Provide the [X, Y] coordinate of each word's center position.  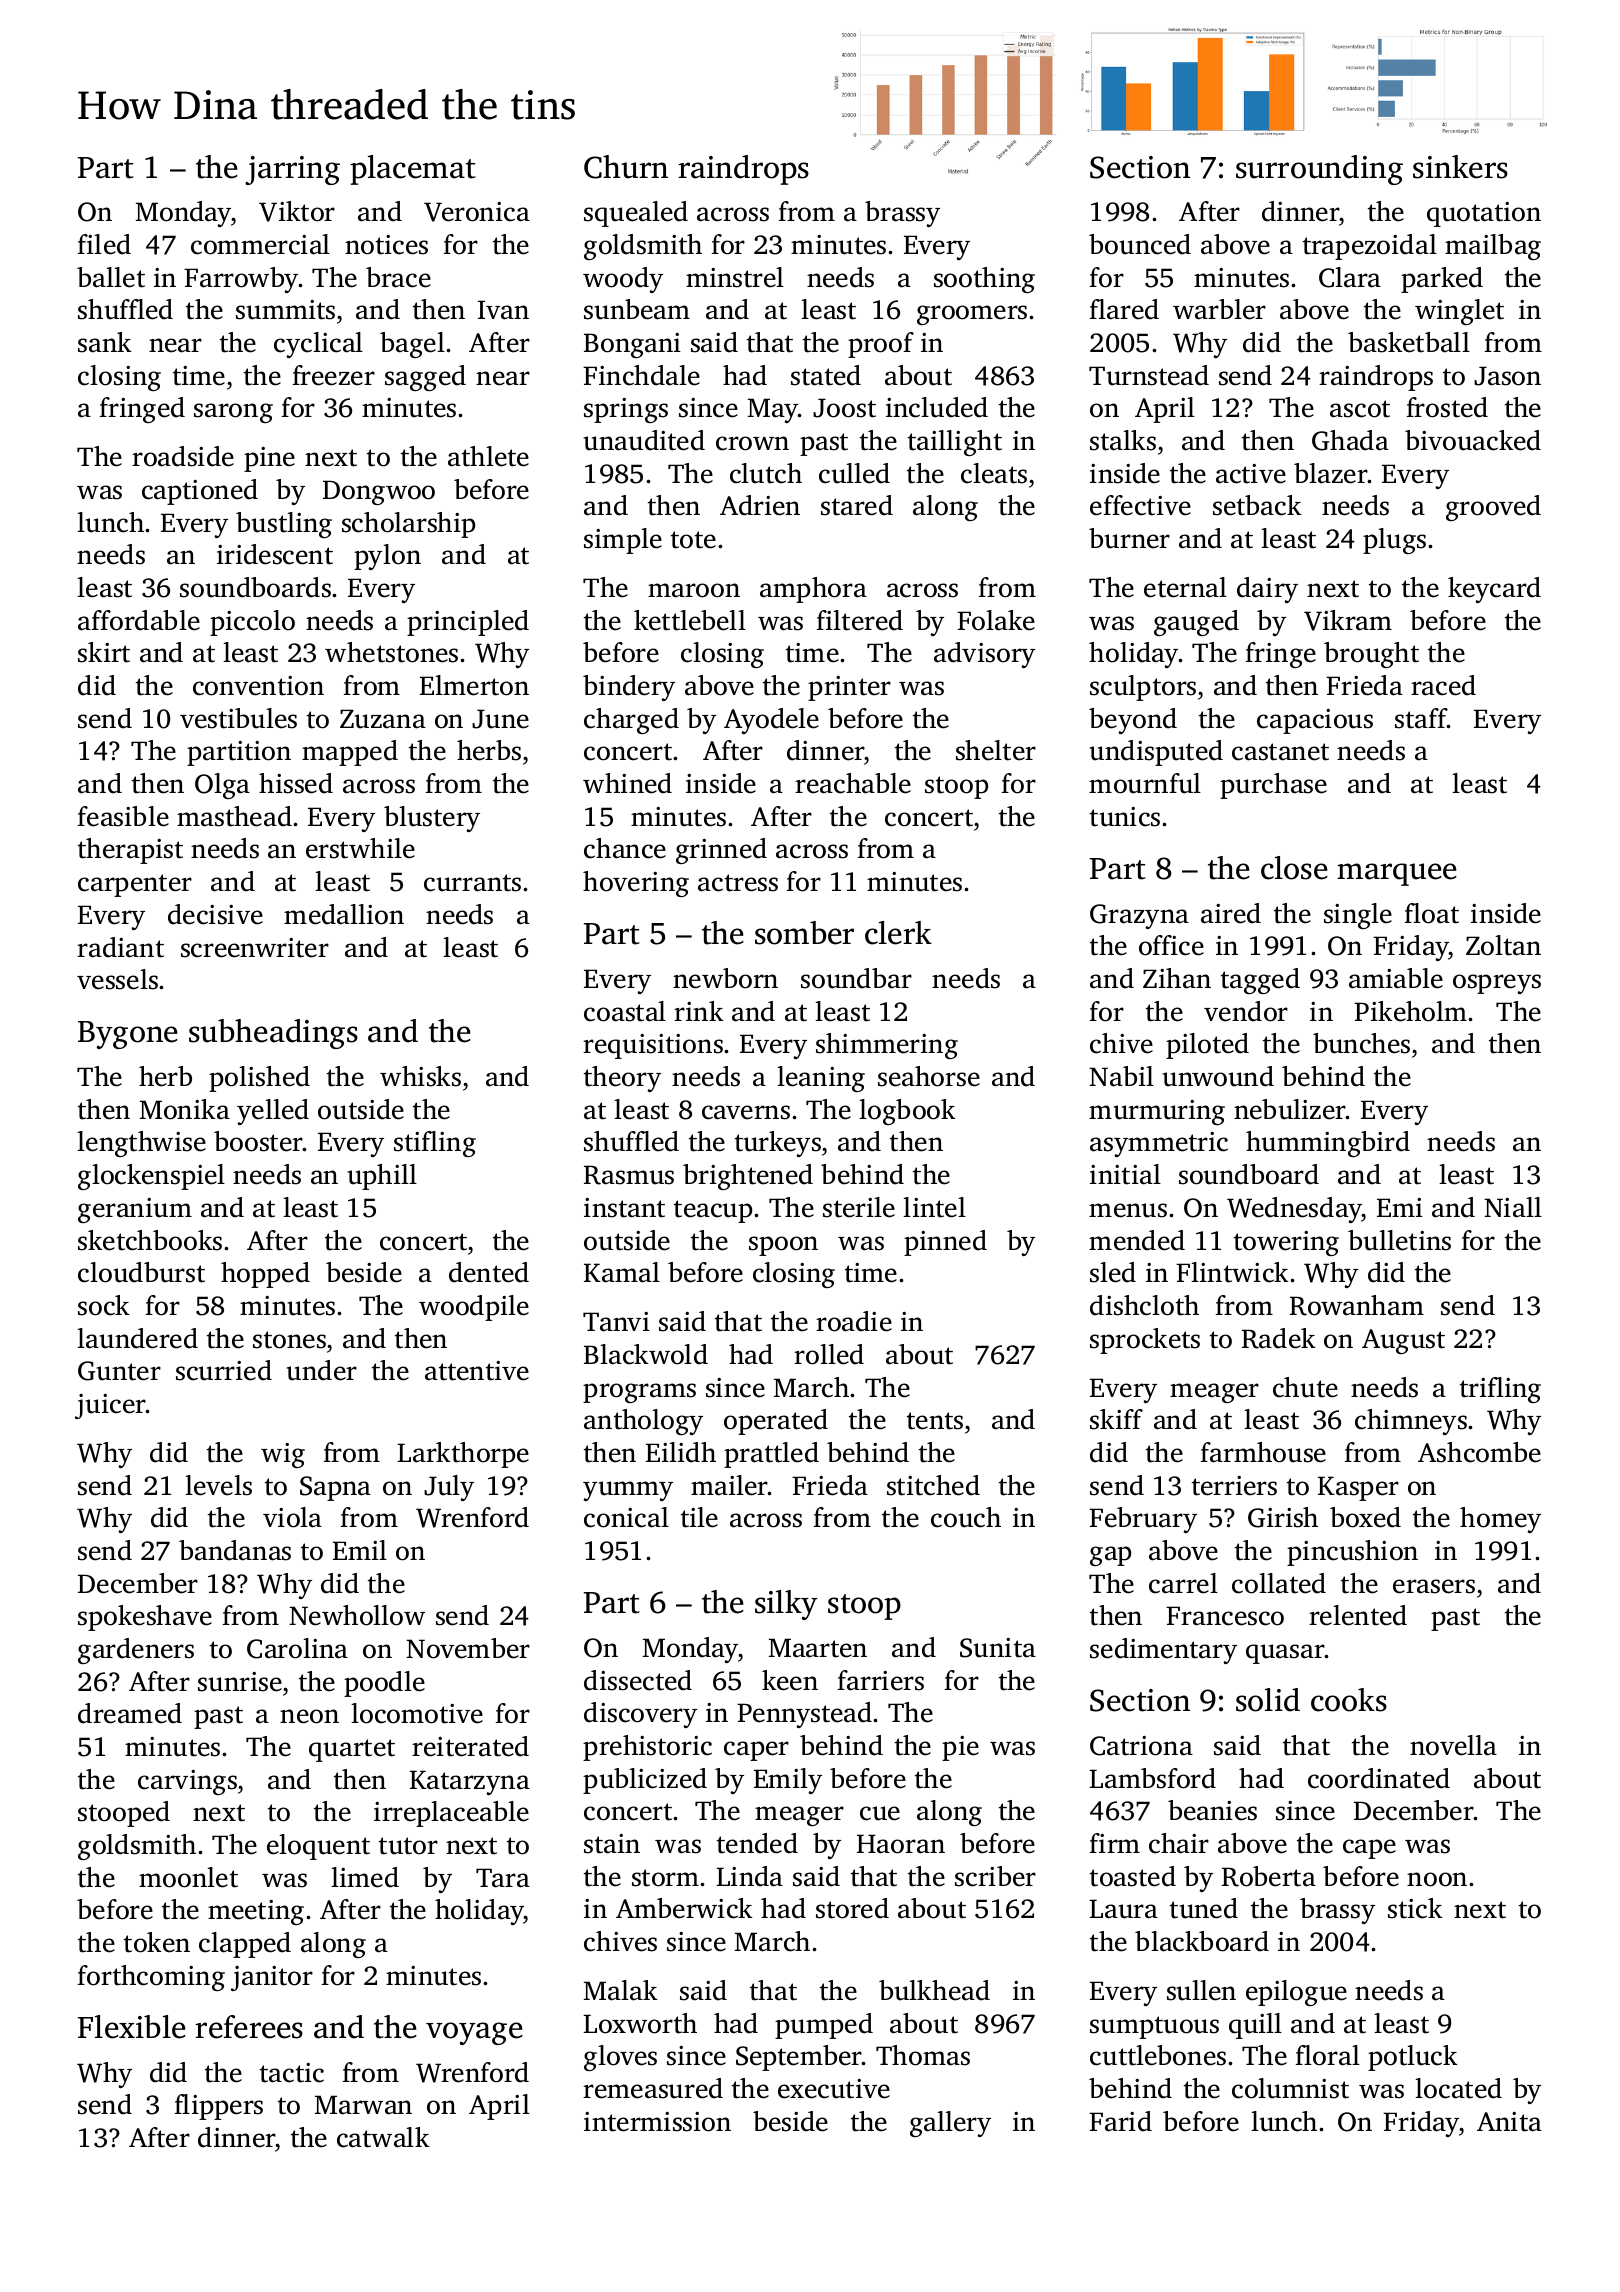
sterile [859, 1207]
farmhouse [1263, 1452]
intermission [657, 2122]
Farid [1120, 2121]
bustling [284, 525]
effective [1140, 505]
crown [752, 443]
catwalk [383, 2137]
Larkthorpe [463, 1455]
